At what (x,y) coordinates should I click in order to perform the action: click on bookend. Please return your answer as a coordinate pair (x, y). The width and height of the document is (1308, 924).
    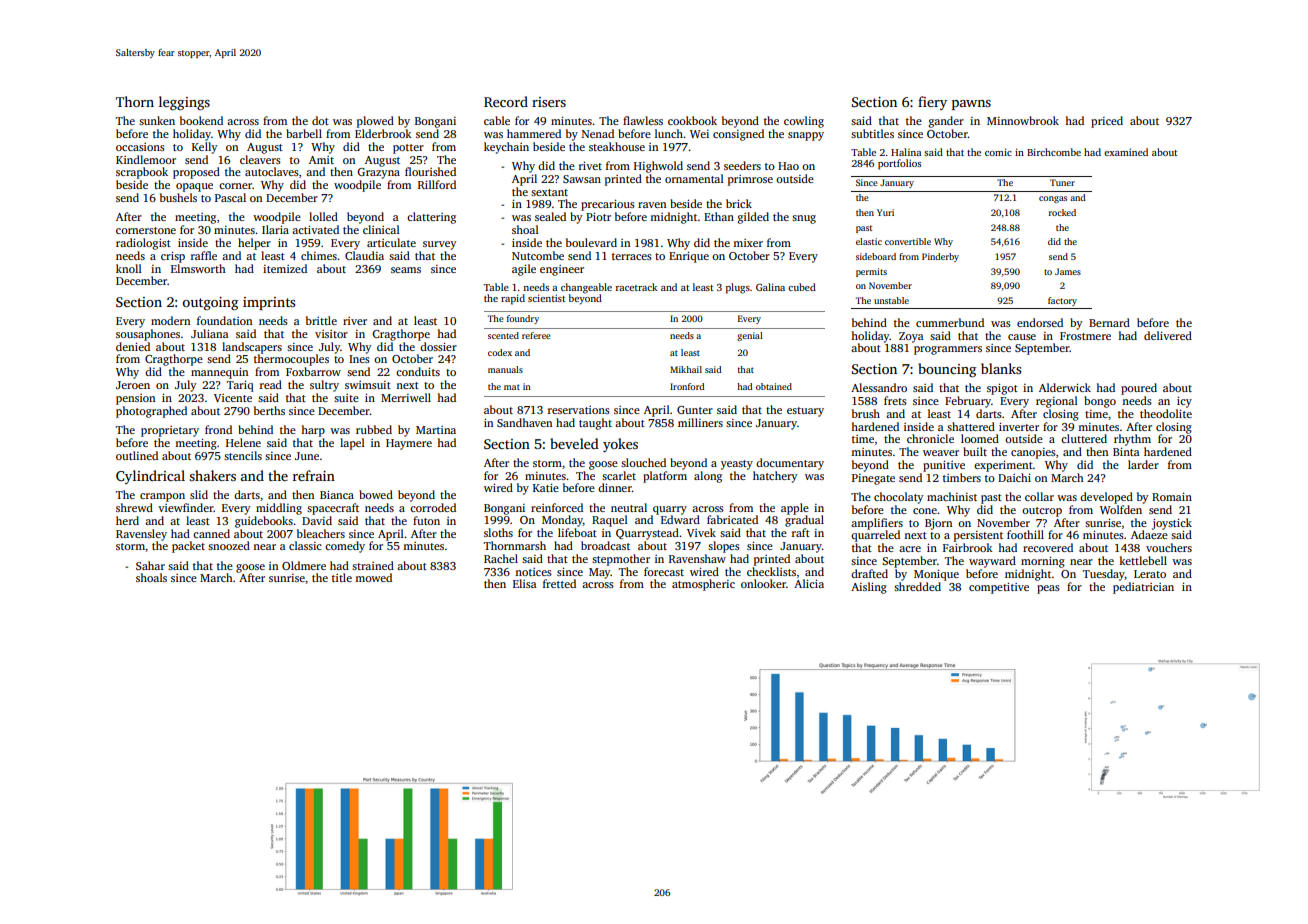
    Looking at the image, I should click on (201, 120).
